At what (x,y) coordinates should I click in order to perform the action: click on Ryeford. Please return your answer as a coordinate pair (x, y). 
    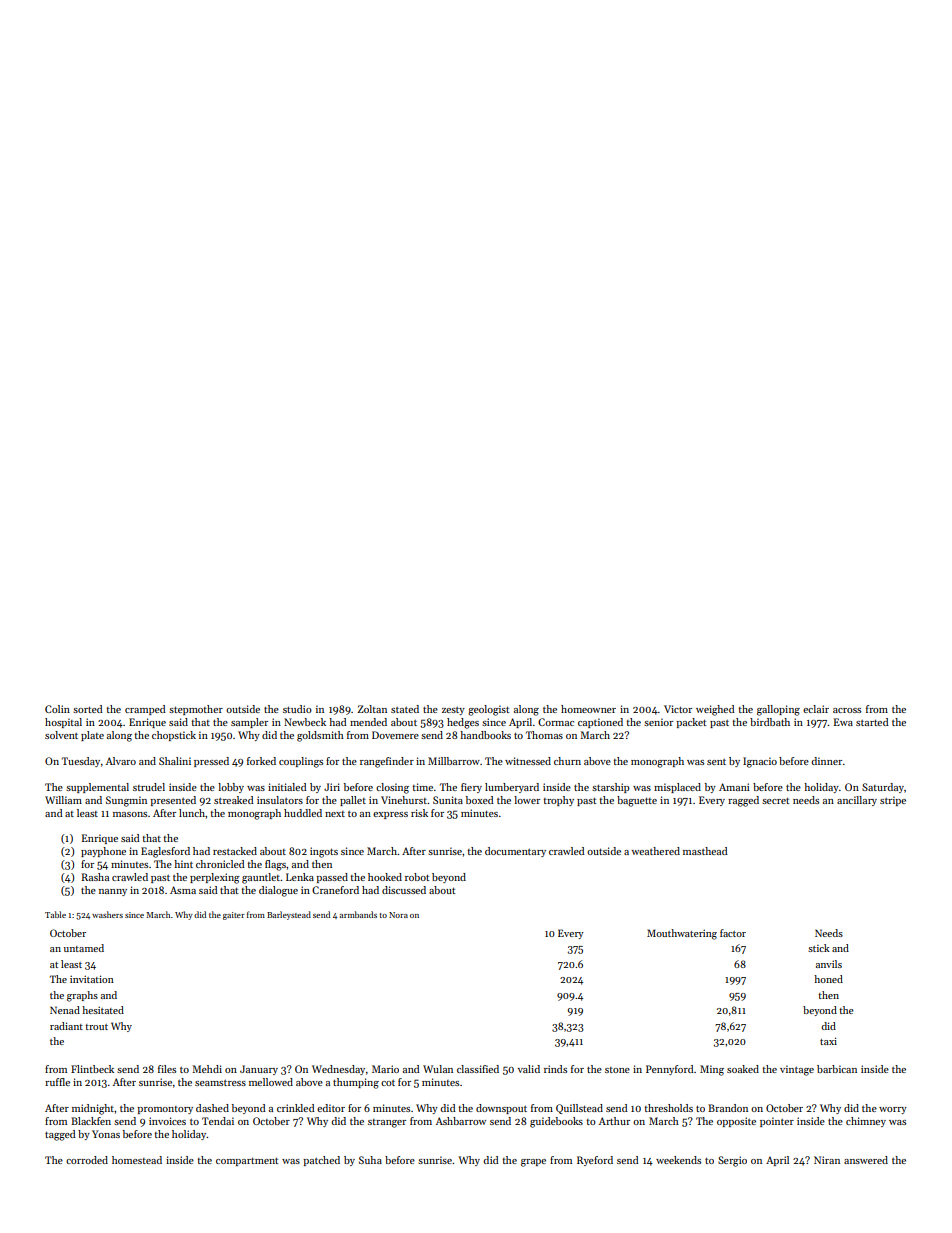
    Looking at the image, I should click on (595, 1161).
